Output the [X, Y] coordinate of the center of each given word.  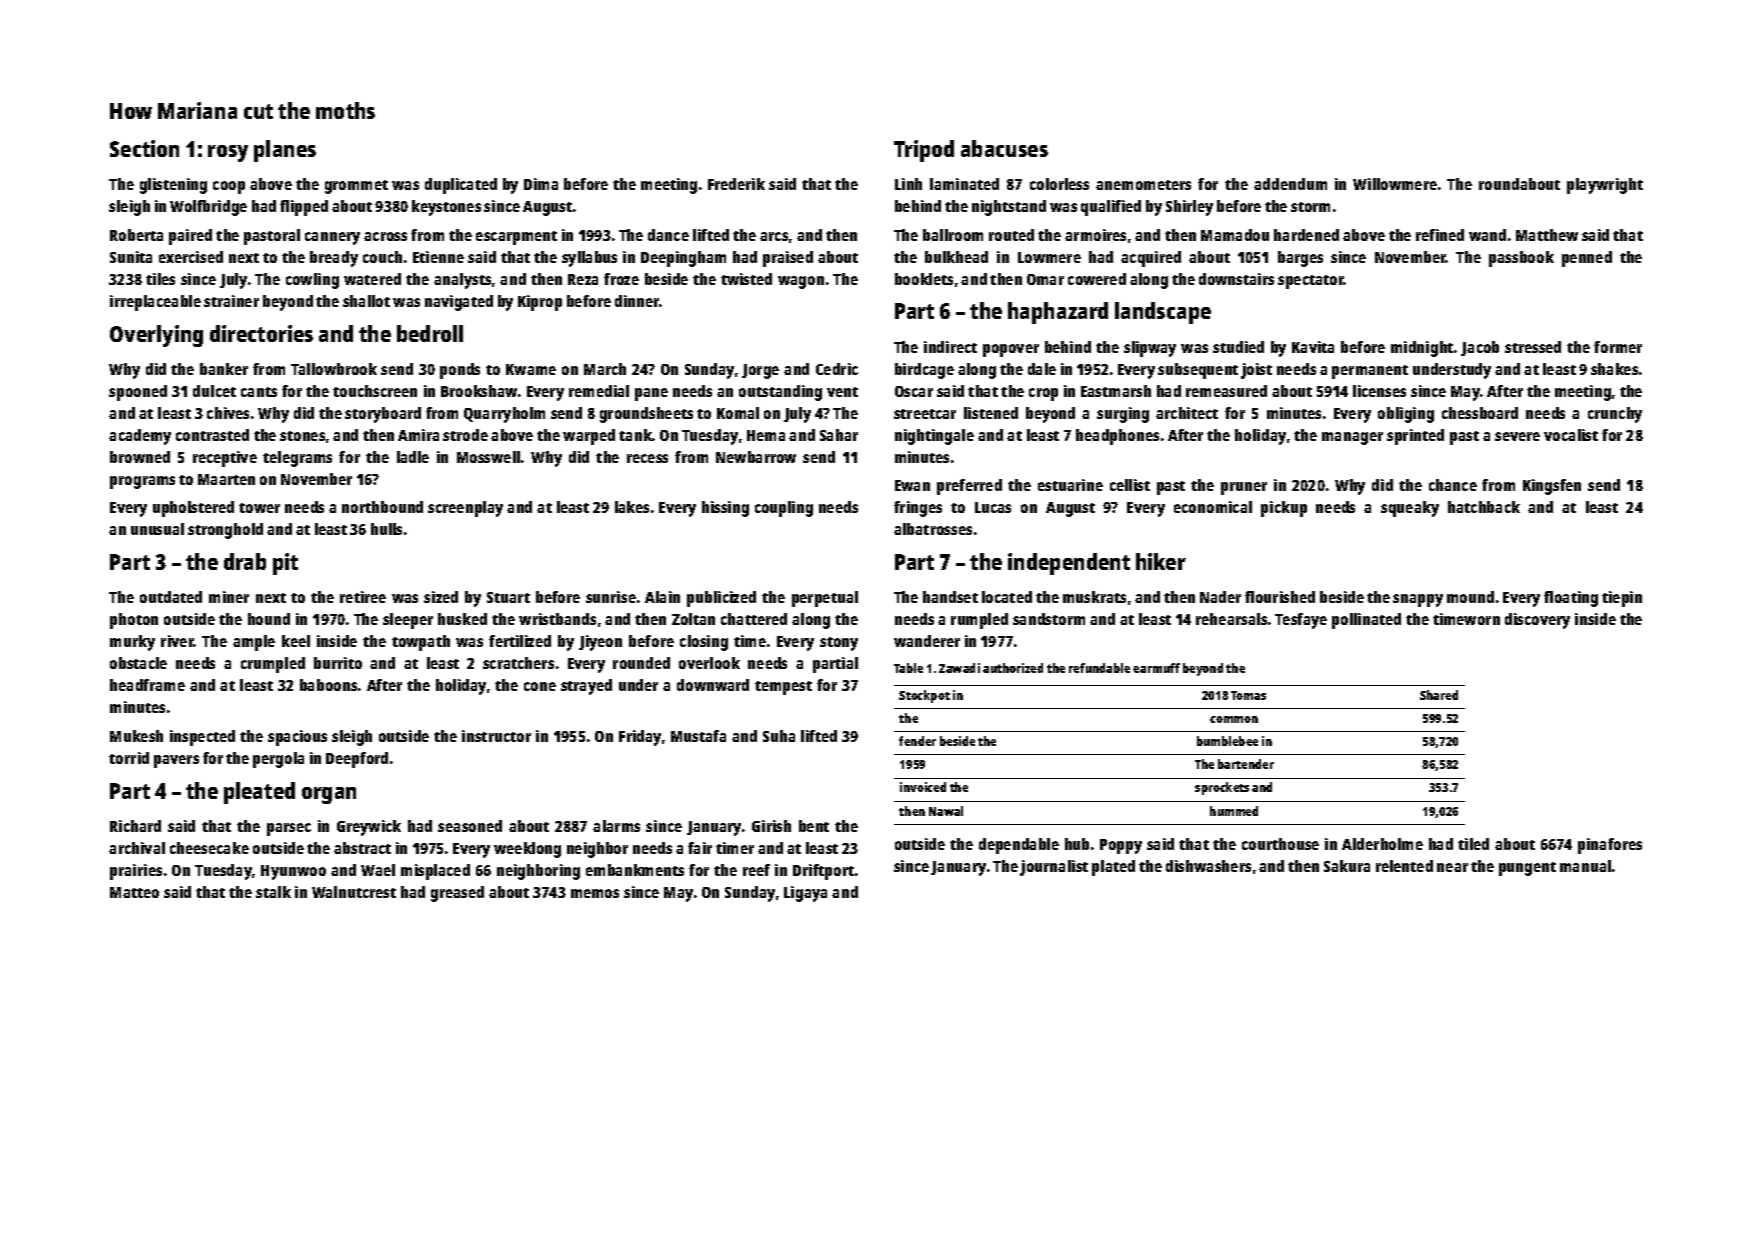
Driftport [823, 872]
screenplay [465, 509]
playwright [1605, 186]
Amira [418, 435]
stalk [273, 892]
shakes [1614, 369]
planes [285, 151]
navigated [459, 303]
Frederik [736, 184]
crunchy [1615, 415]
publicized [721, 599]
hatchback [1484, 507]
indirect [950, 347]
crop [1043, 394]
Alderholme [1382, 844]
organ [329, 795]
